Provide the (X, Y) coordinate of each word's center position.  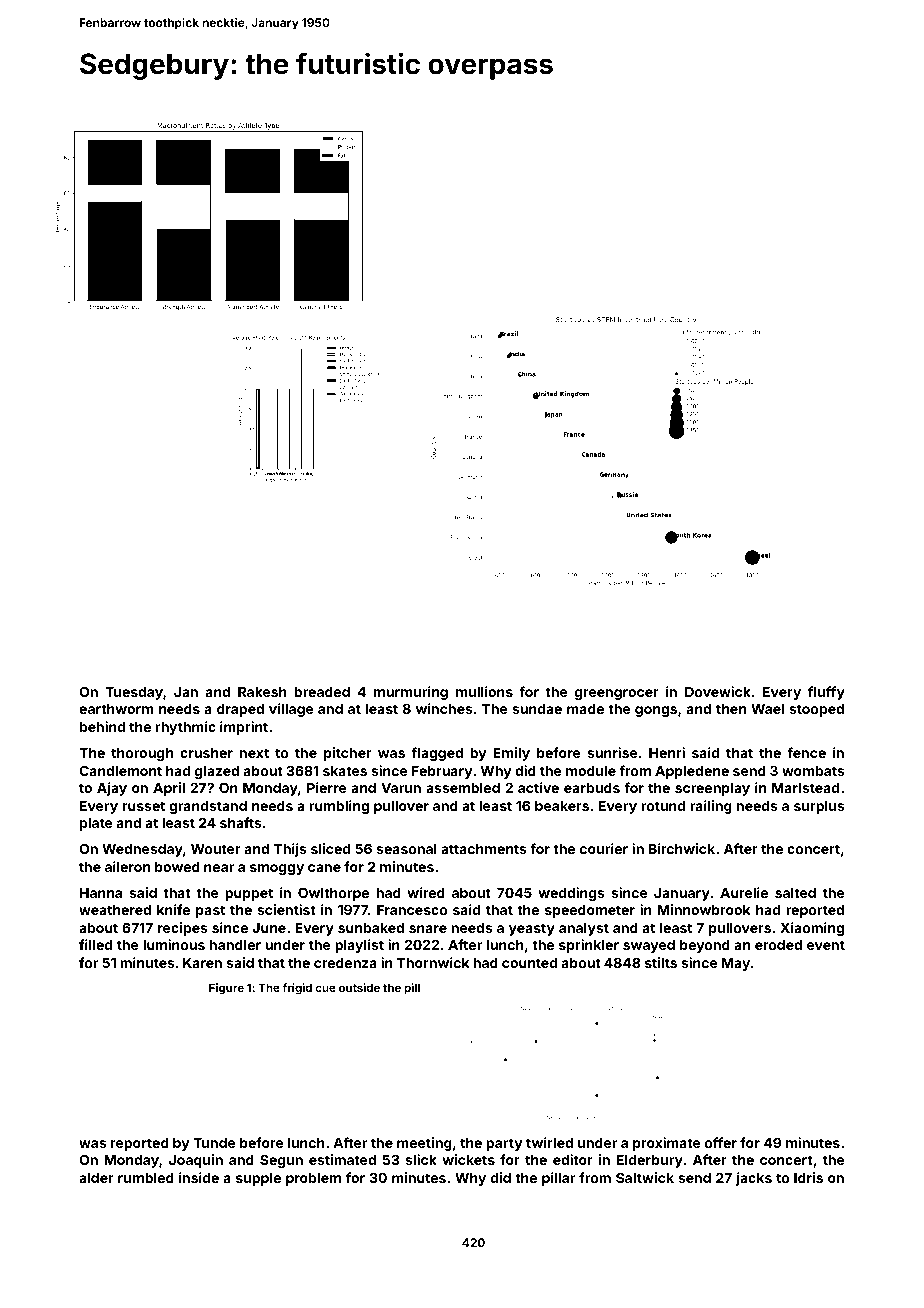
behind (102, 726)
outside (359, 987)
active (538, 787)
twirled (549, 1142)
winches (444, 708)
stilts (661, 962)
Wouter (216, 849)
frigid (297, 989)
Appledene (692, 772)
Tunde (214, 1143)
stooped (816, 710)
